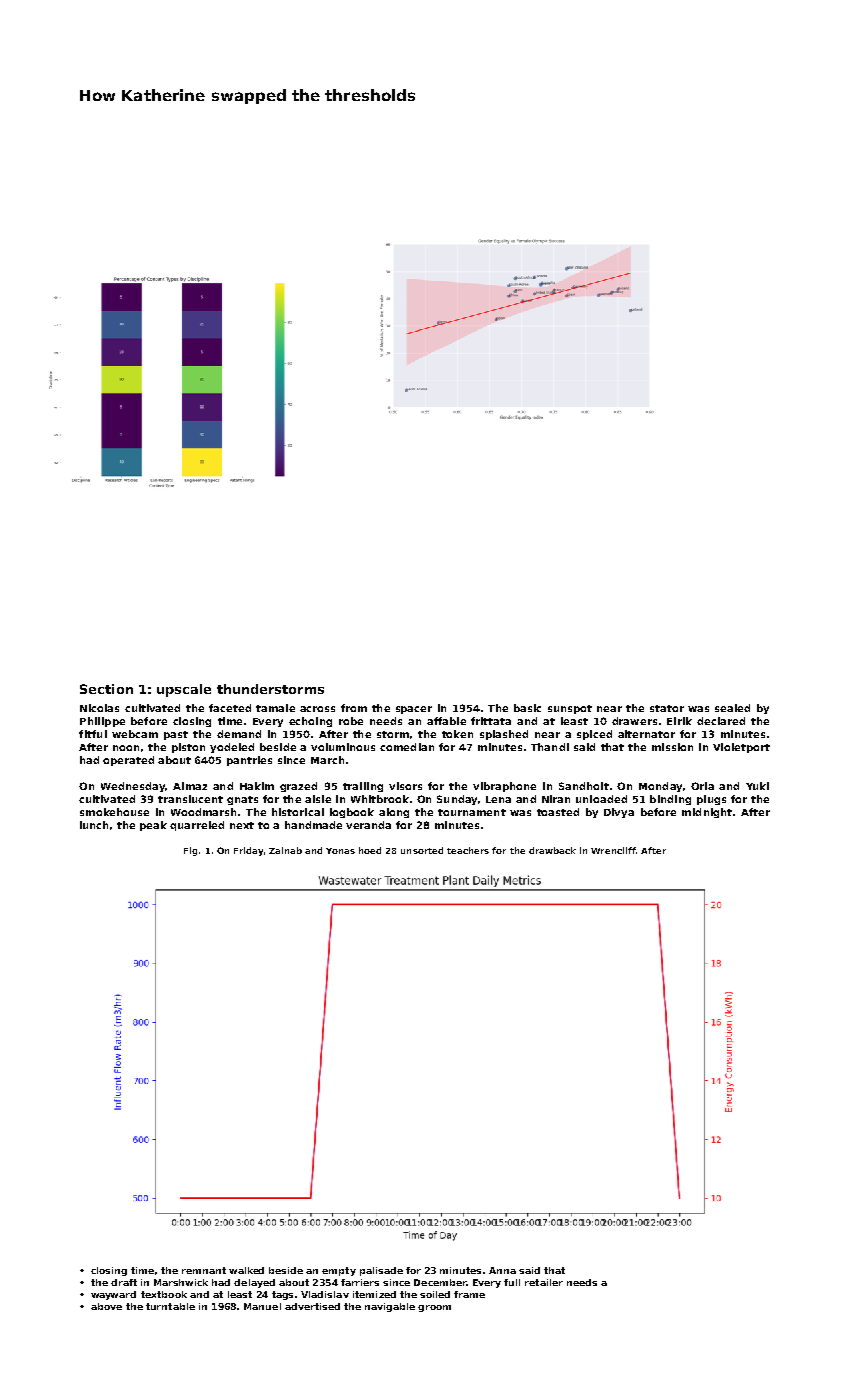  What do you see at coordinates (504, 735) in the document?
I see `splashed` at bounding box center [504, 735].
